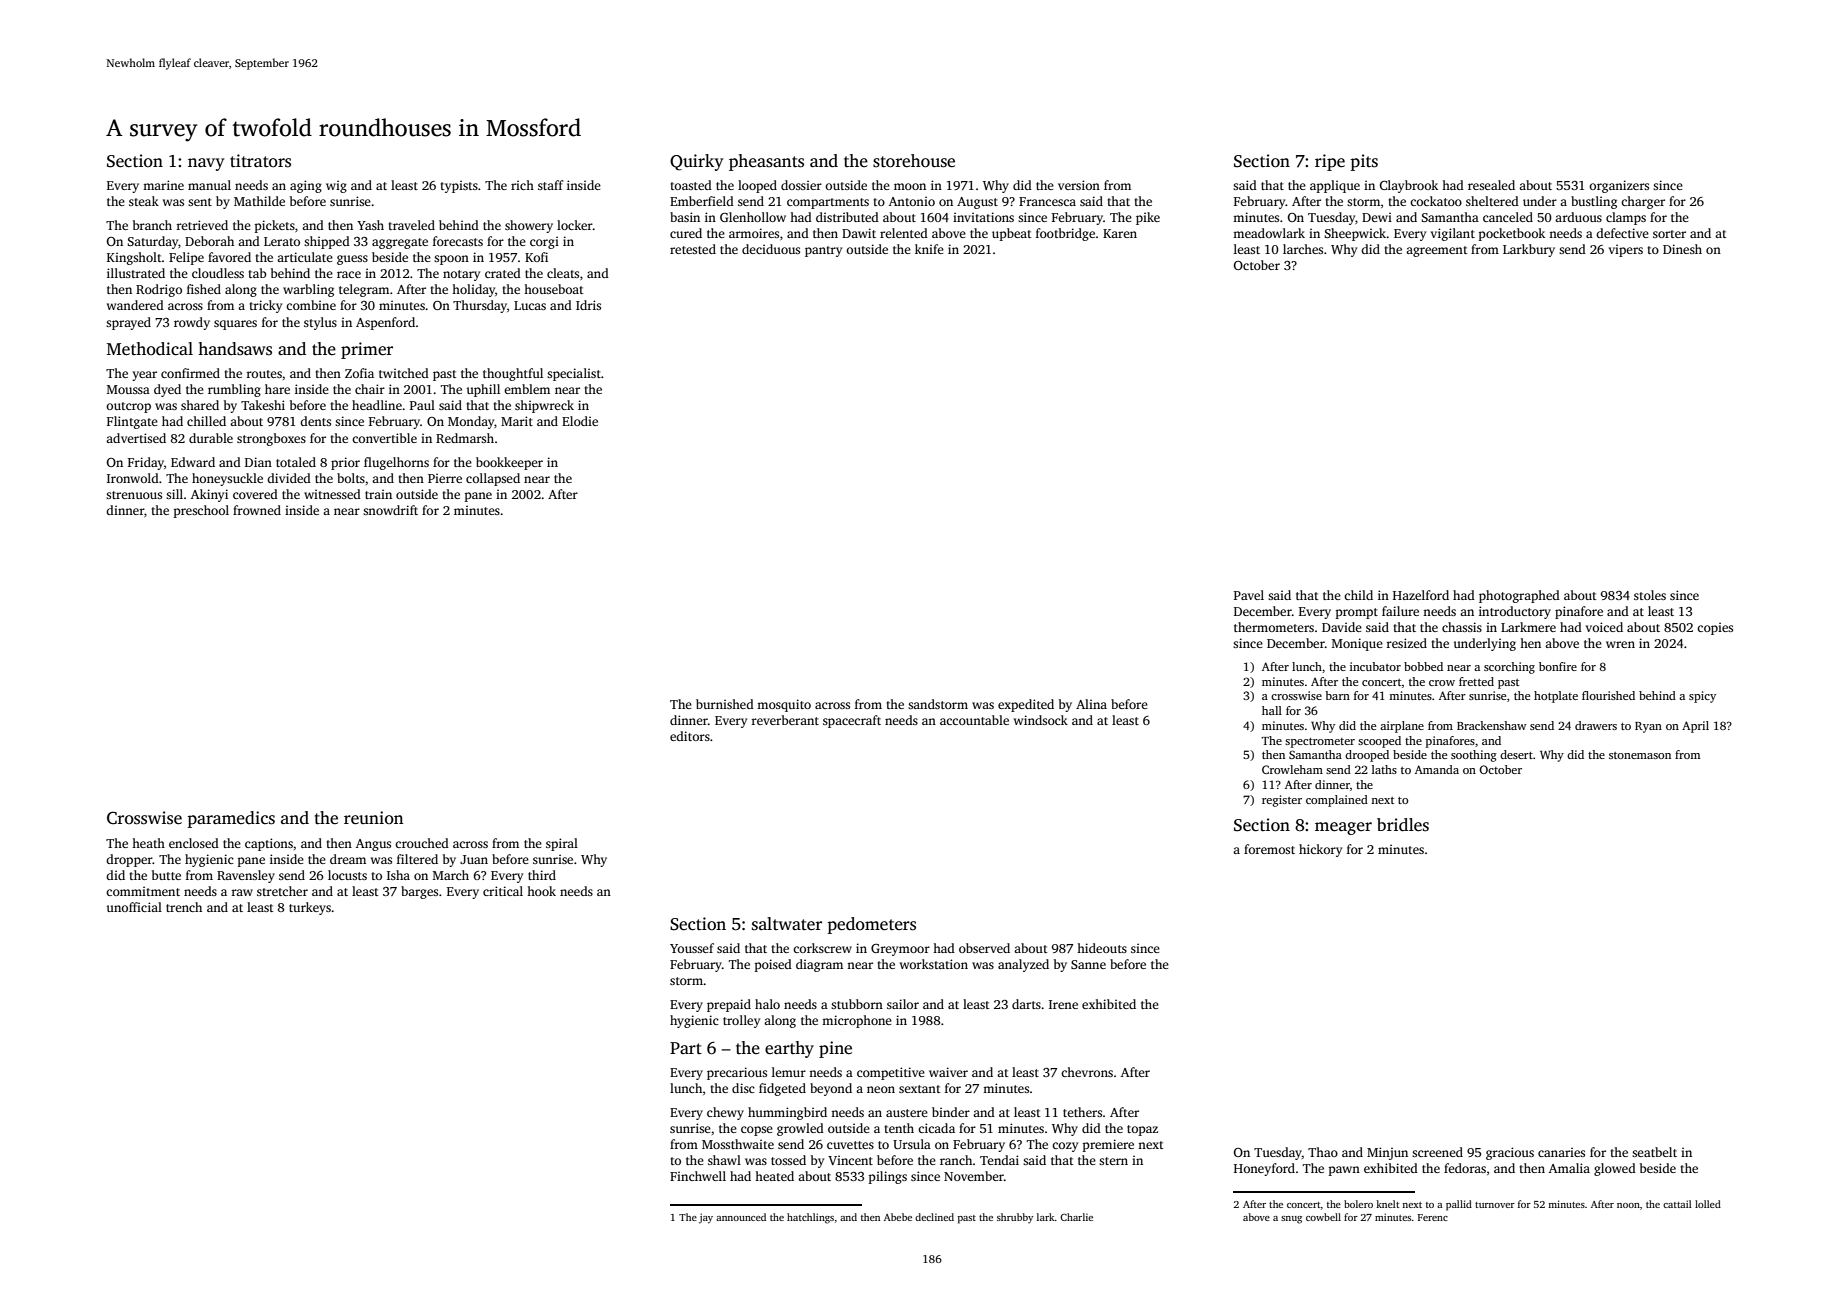 The height and width of the image is (1305, 1845). Describe the element at coordinates (785, 720) in the image. I see `reverberant` at that location.
